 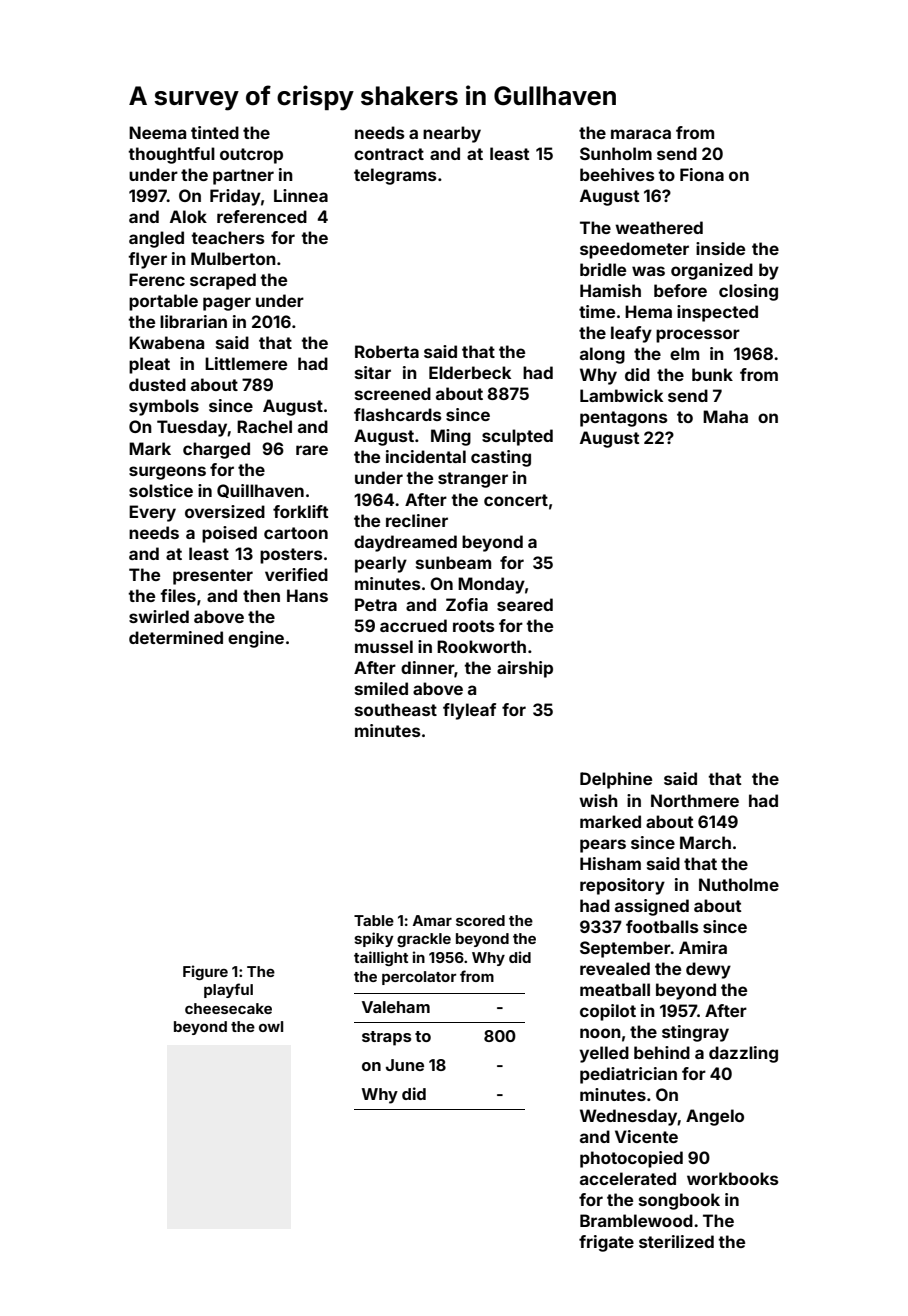 What do you see at coordinates (616, 780) in the image?
I see `Delphine` at bounding box center [616, 780].
